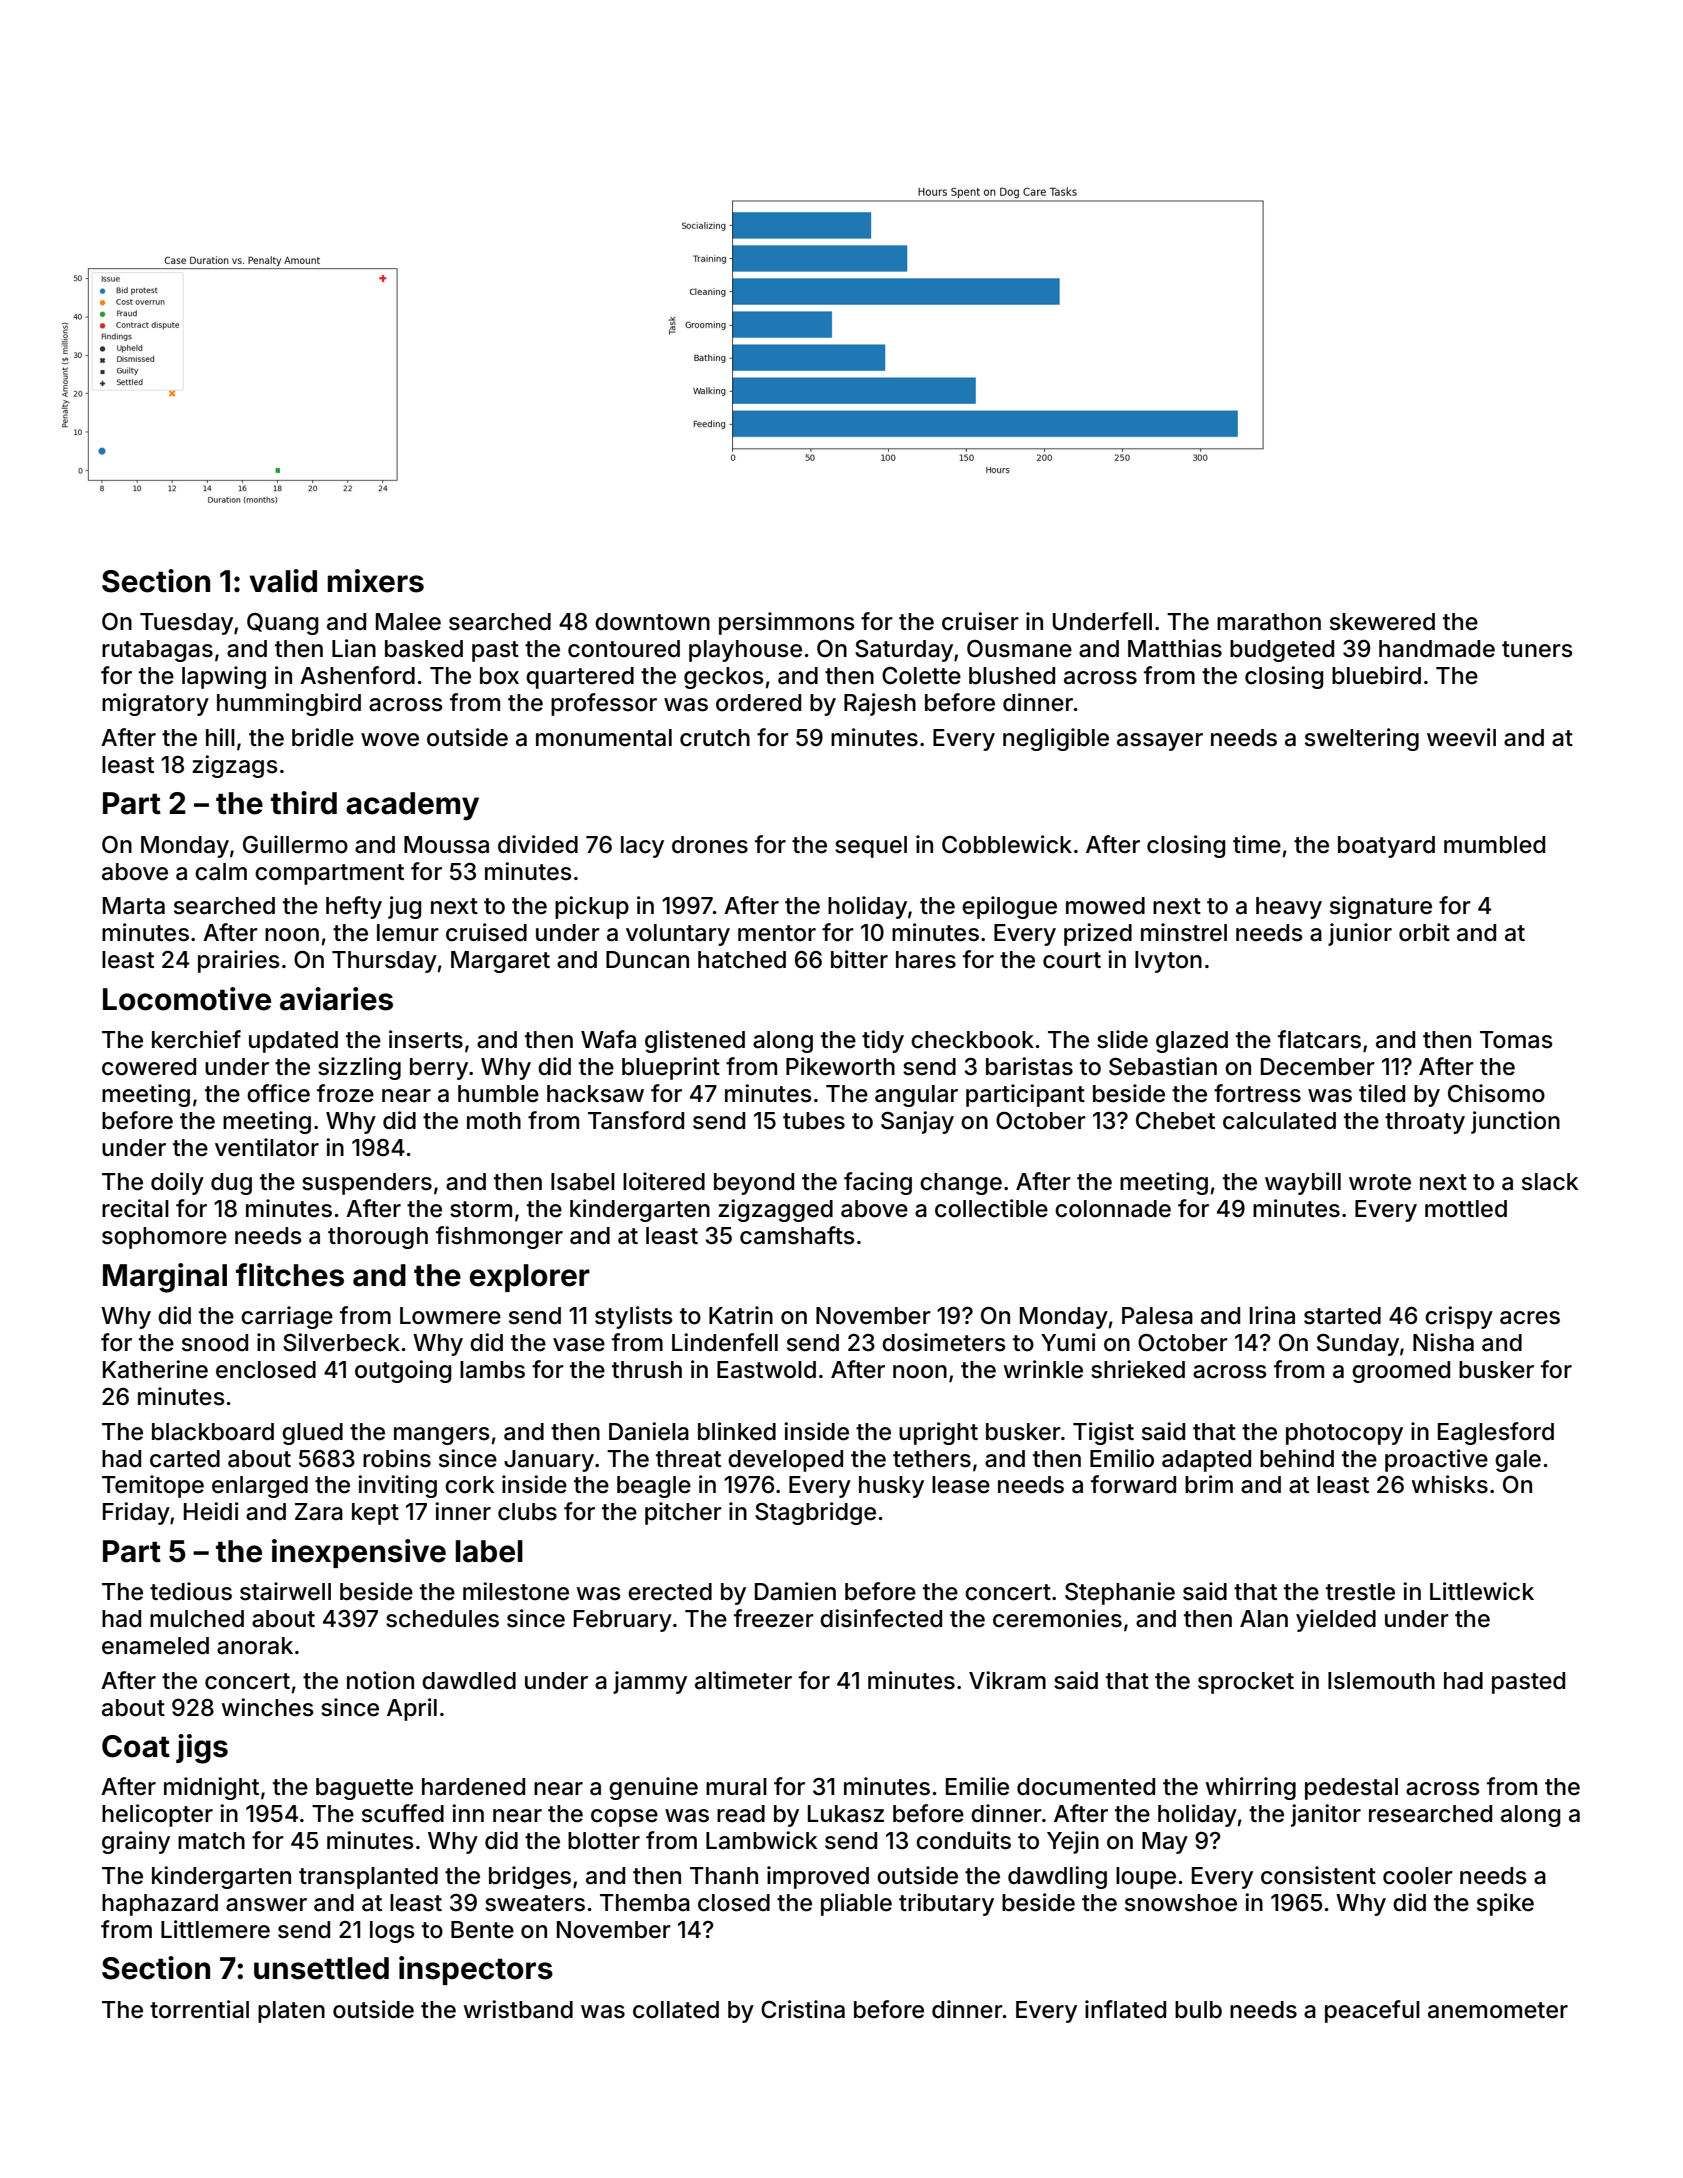  I want to click on hares, so click(926, 960).
